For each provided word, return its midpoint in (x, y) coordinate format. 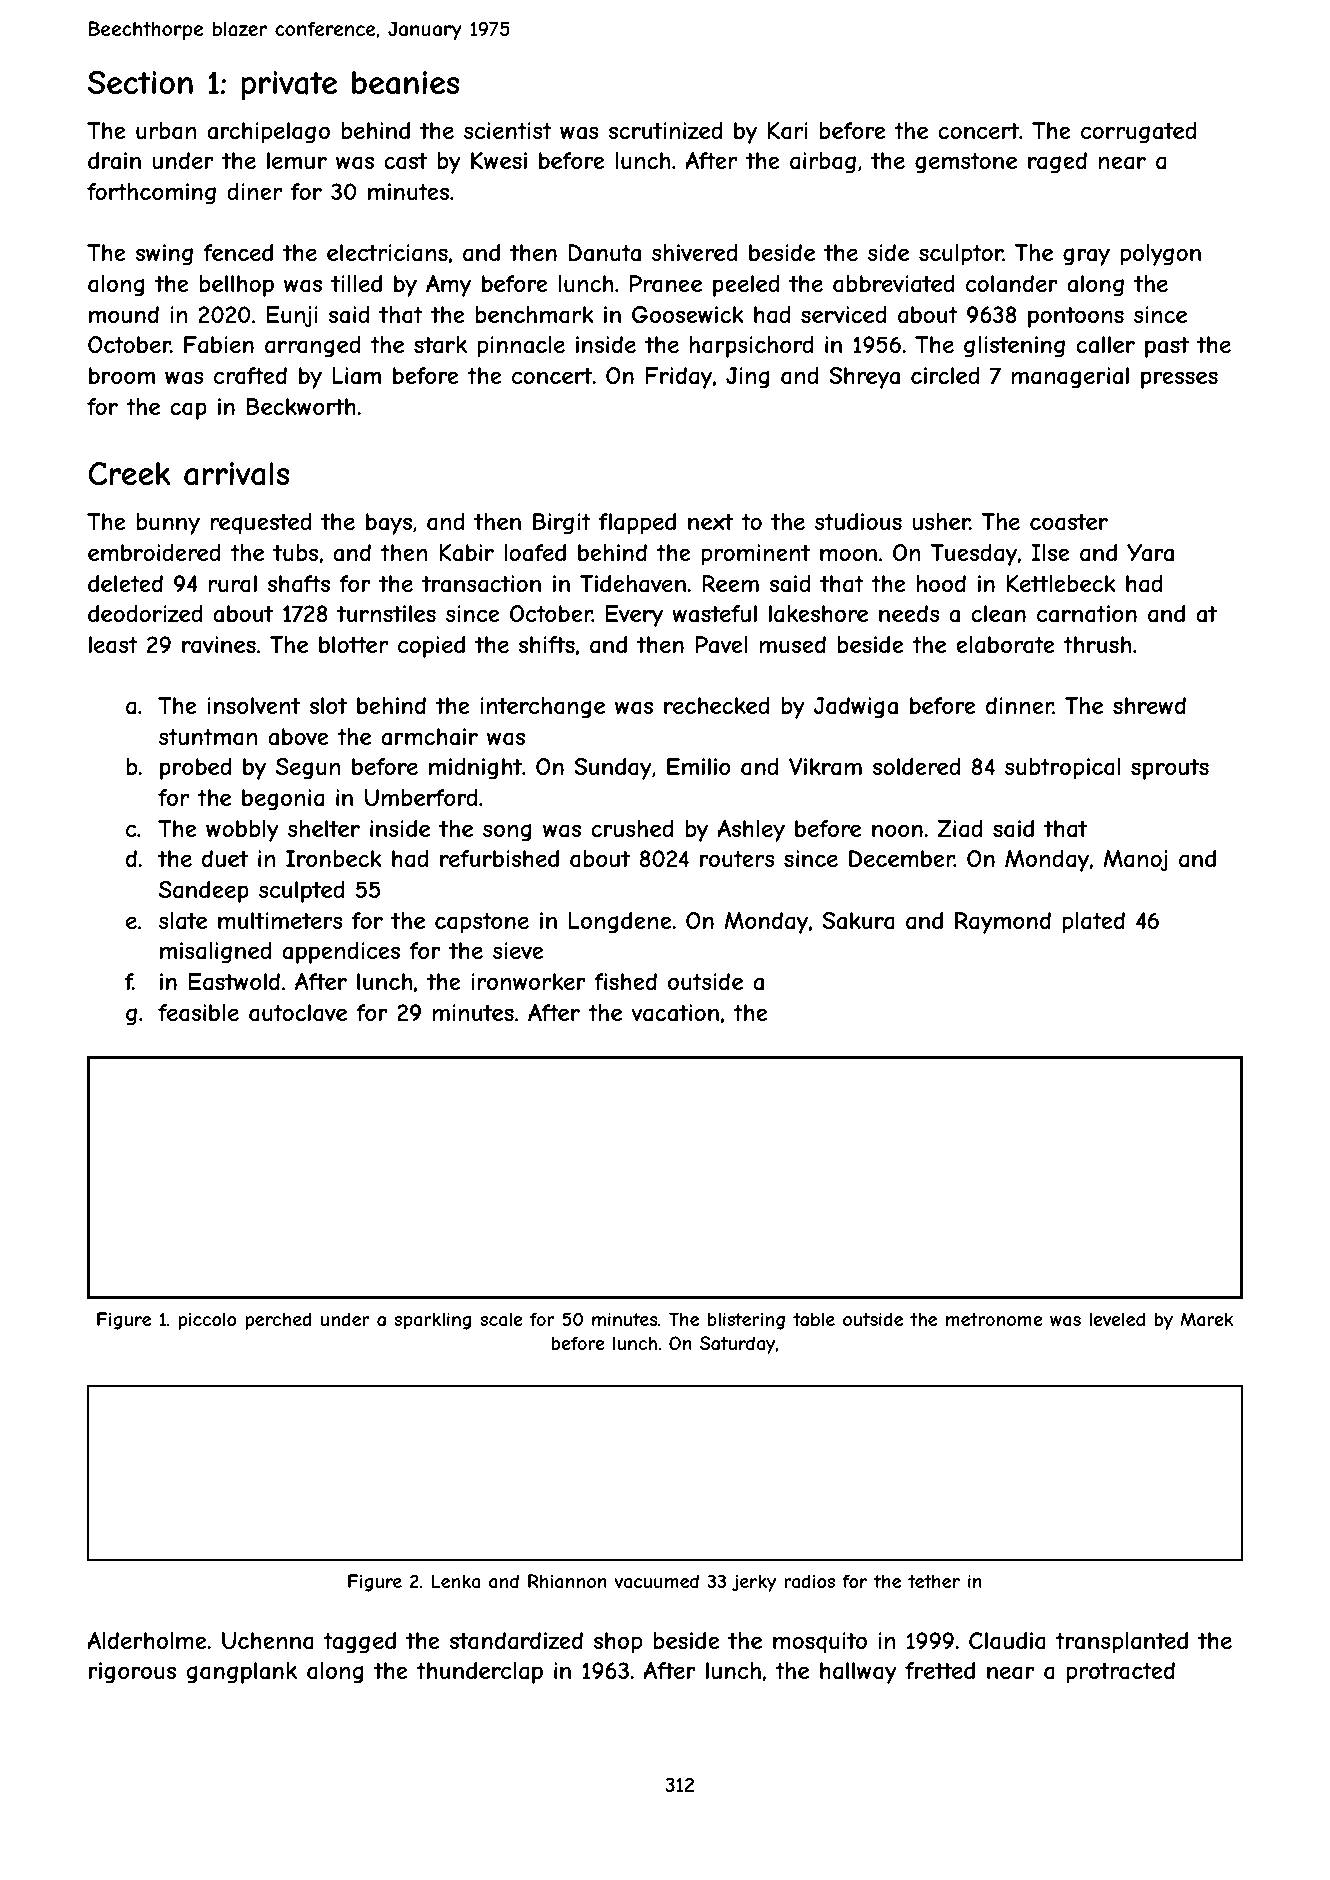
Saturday (737, 1345)
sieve (518, 950)
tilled (356, 283)
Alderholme (147, 1640)
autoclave (298, 1013)
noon (897, 830)
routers (737, 859)
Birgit (562, 524)
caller (1105, 345)
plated (1093, 923)
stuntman (208, 737)
